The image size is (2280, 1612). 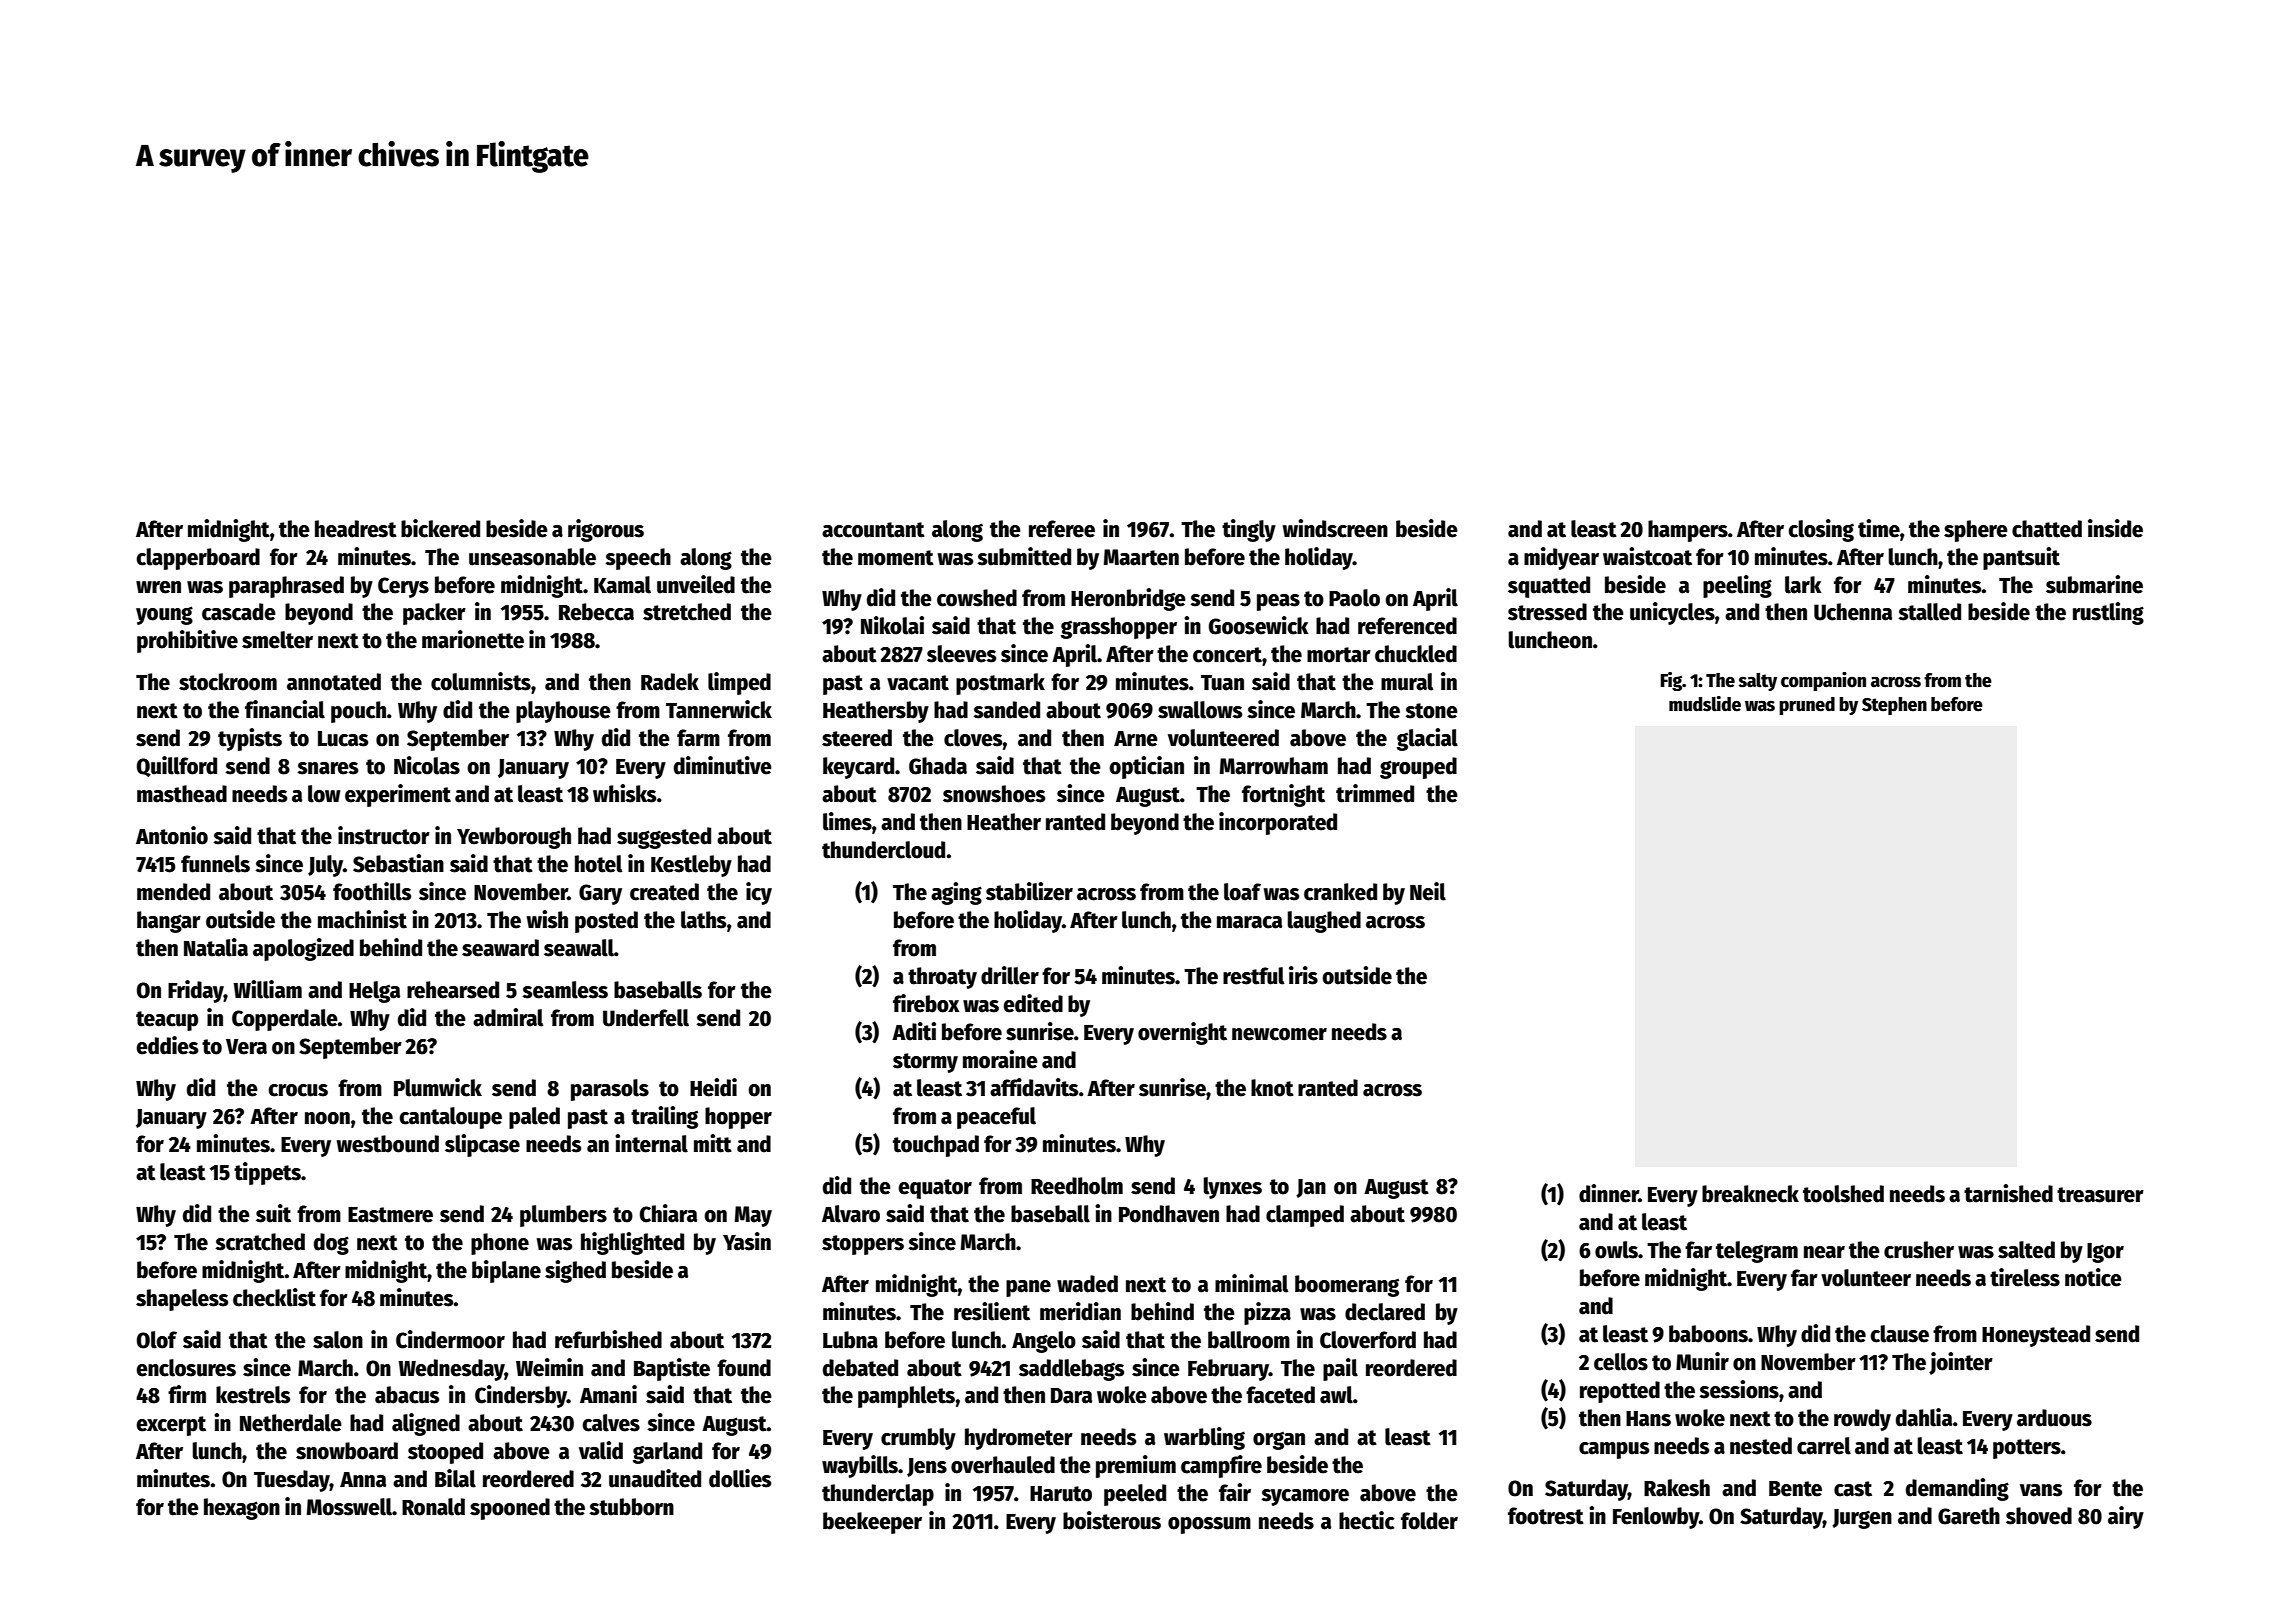 What do you see at coordinates (1428, 891) in the screenshot?
I see `Neil` at bounding box center [1428, 891].
